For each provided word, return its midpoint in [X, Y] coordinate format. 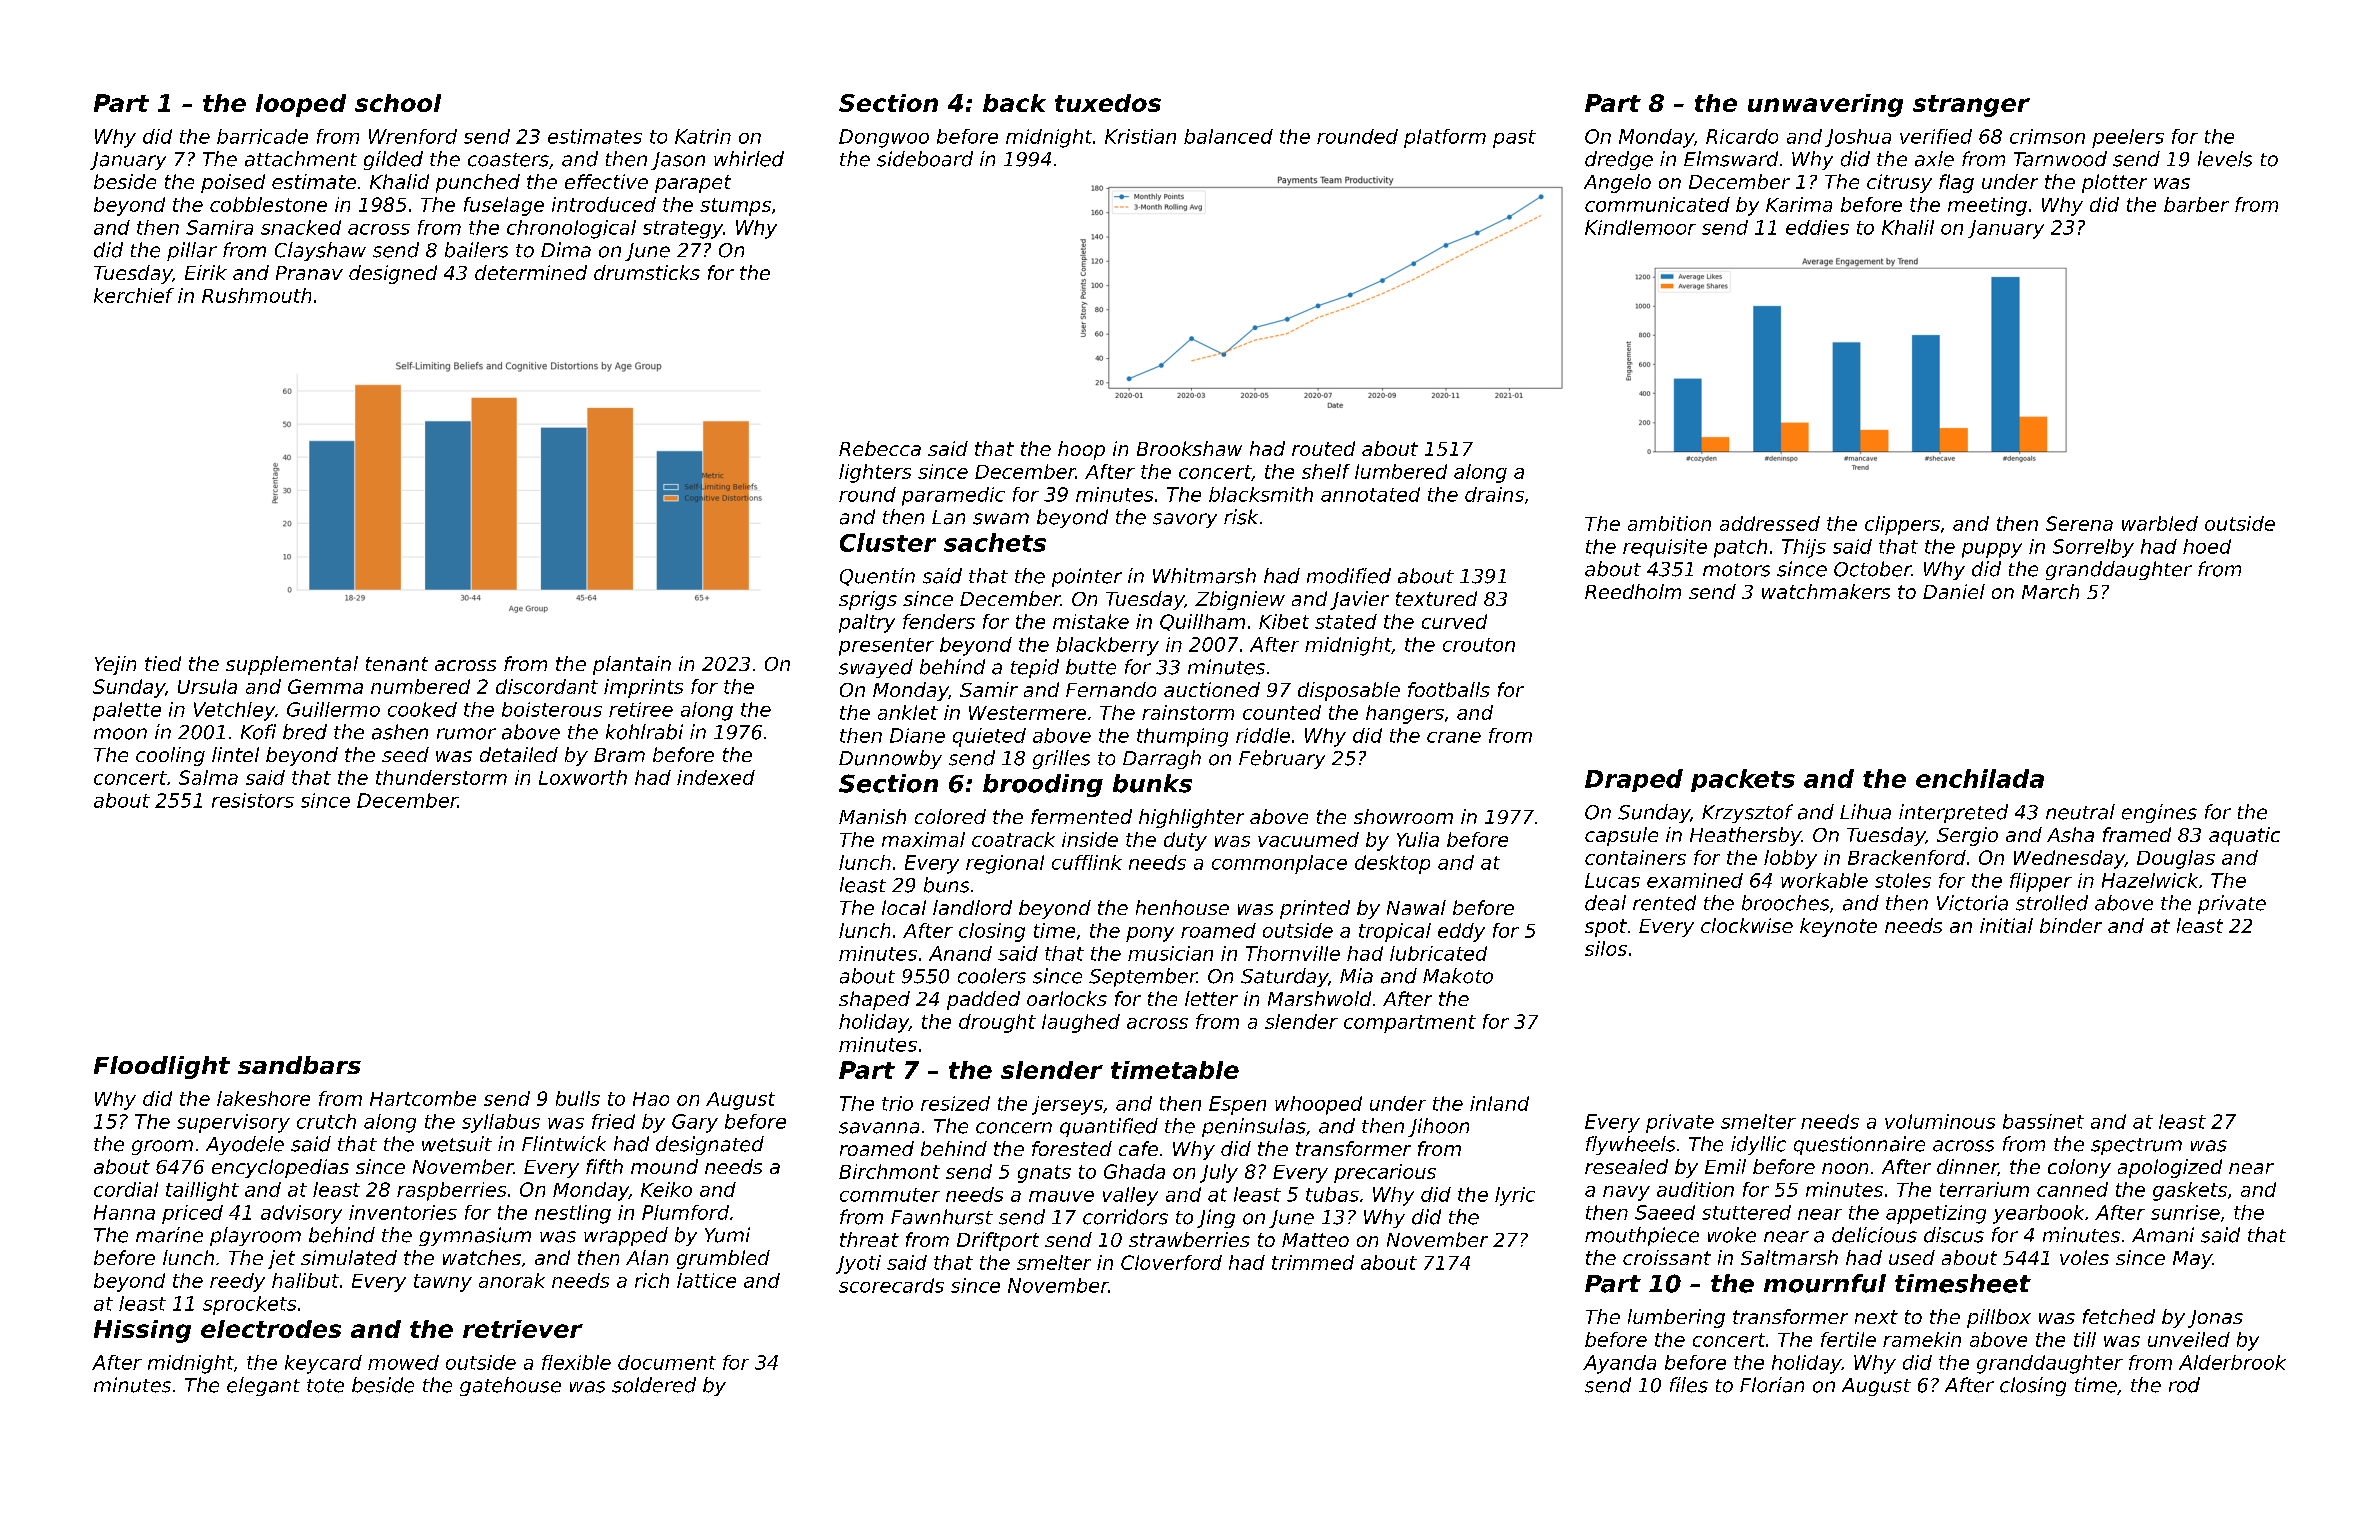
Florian [1772, 1385]
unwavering [1825, 105]
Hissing [142, 1331]
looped [301, 105]
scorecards [891, 1285]
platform [1445, 138]
